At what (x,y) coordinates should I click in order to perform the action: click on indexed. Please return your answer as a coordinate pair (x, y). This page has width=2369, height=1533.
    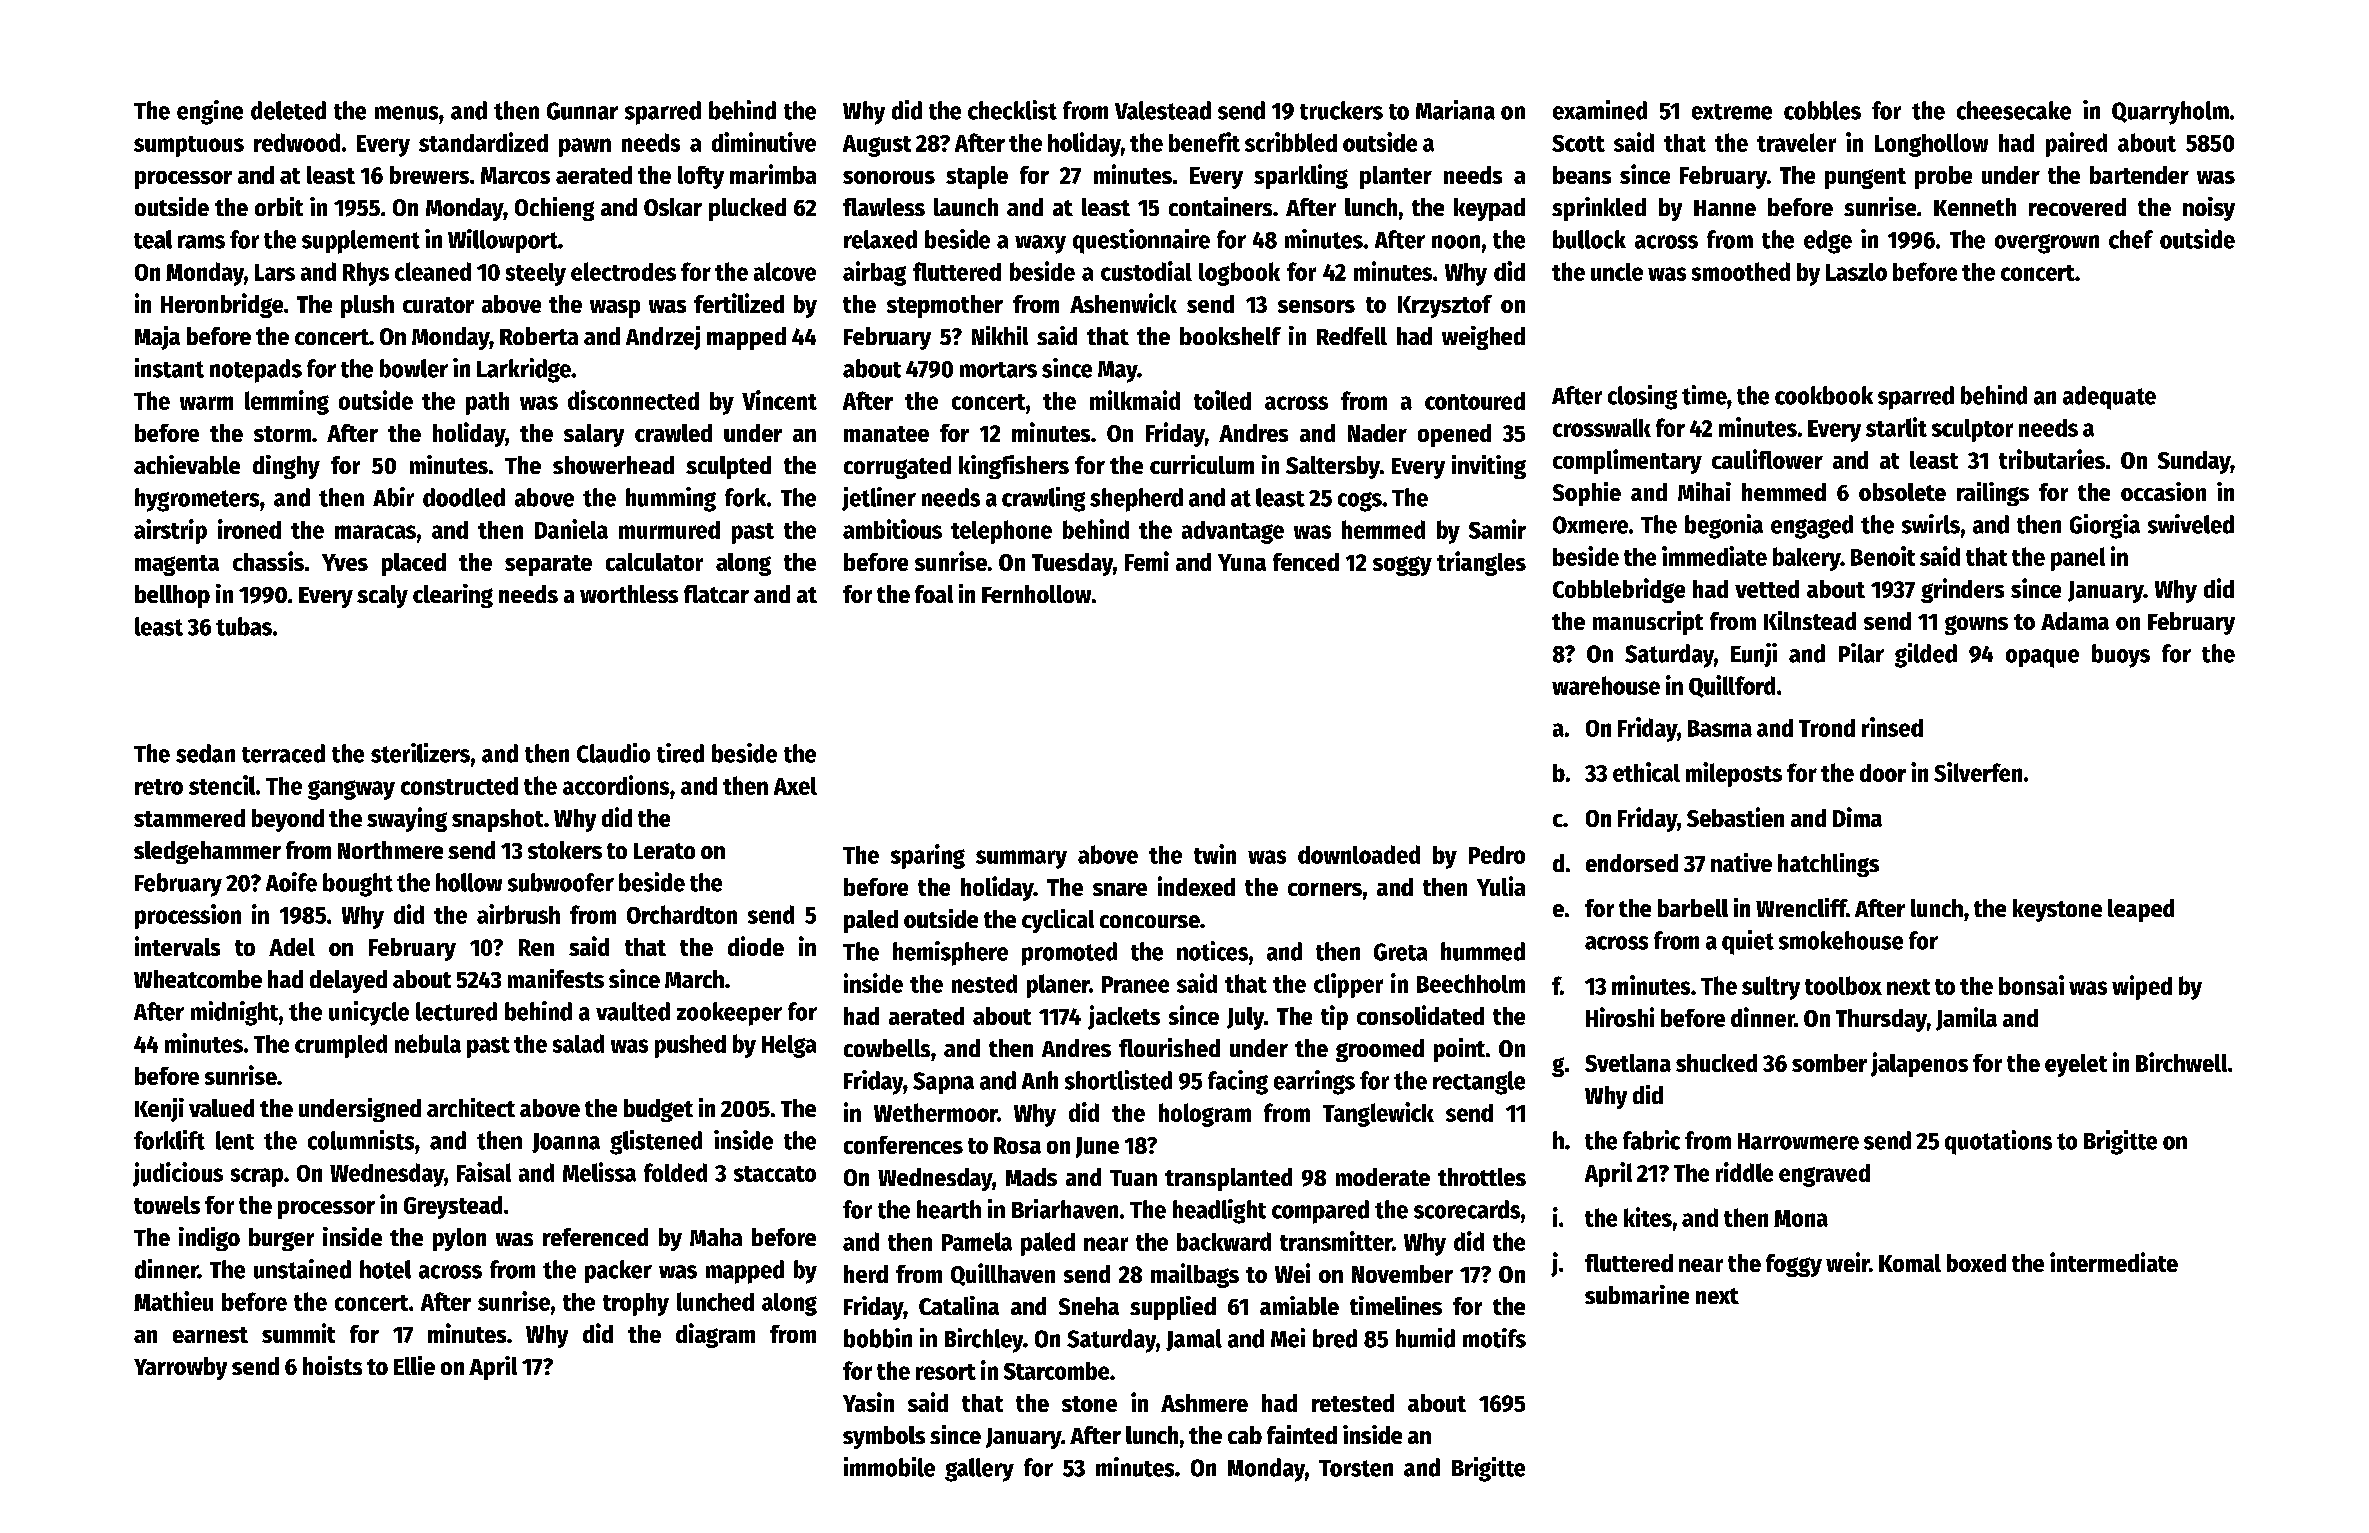
    Looking at the image, I should click on (1196, 886).
